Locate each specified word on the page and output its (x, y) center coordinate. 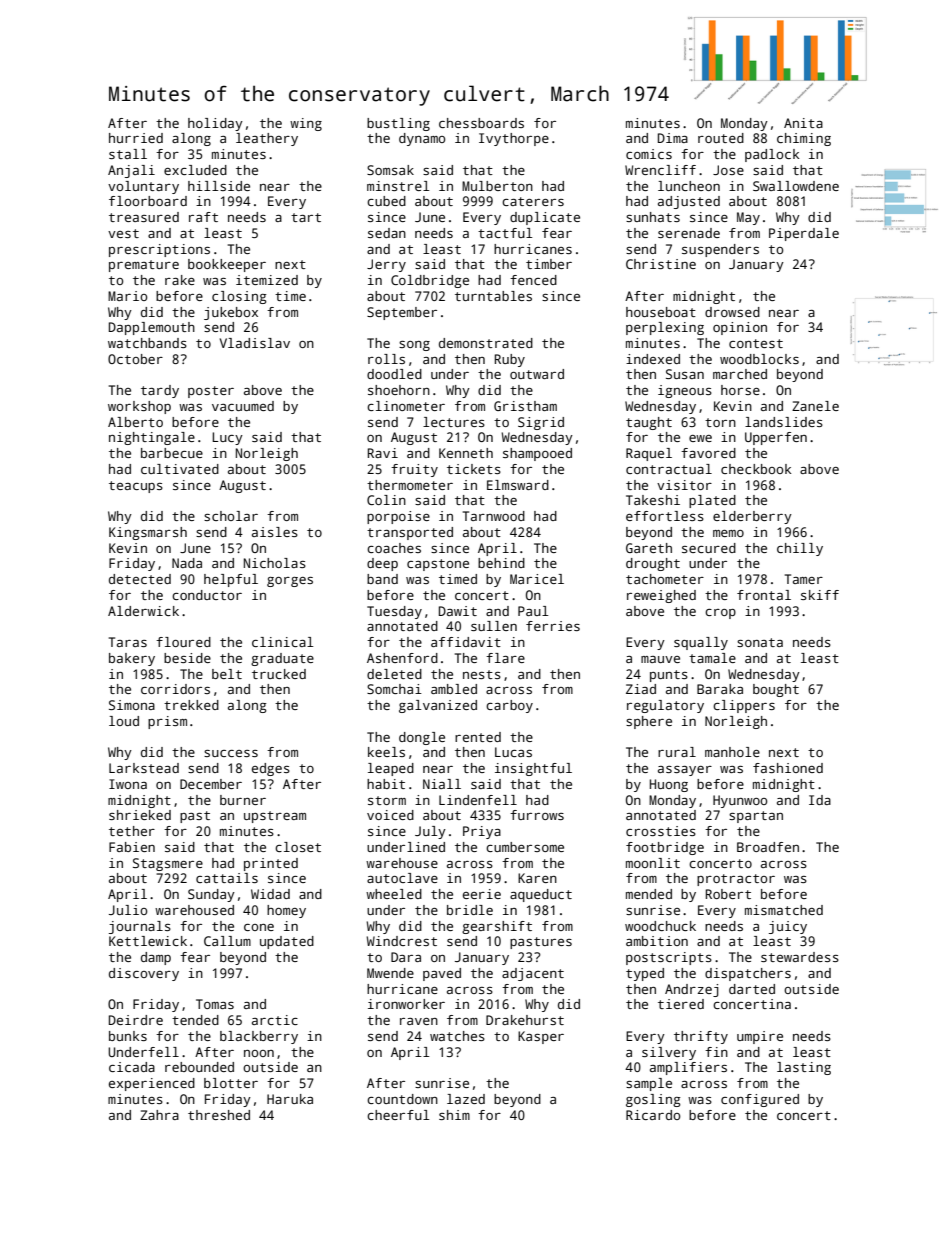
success (231, 753)
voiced (390, 815)
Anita (803, 123)
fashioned (788, 768)
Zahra (159, 1115)
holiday (215, 124)
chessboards (481, 123)
